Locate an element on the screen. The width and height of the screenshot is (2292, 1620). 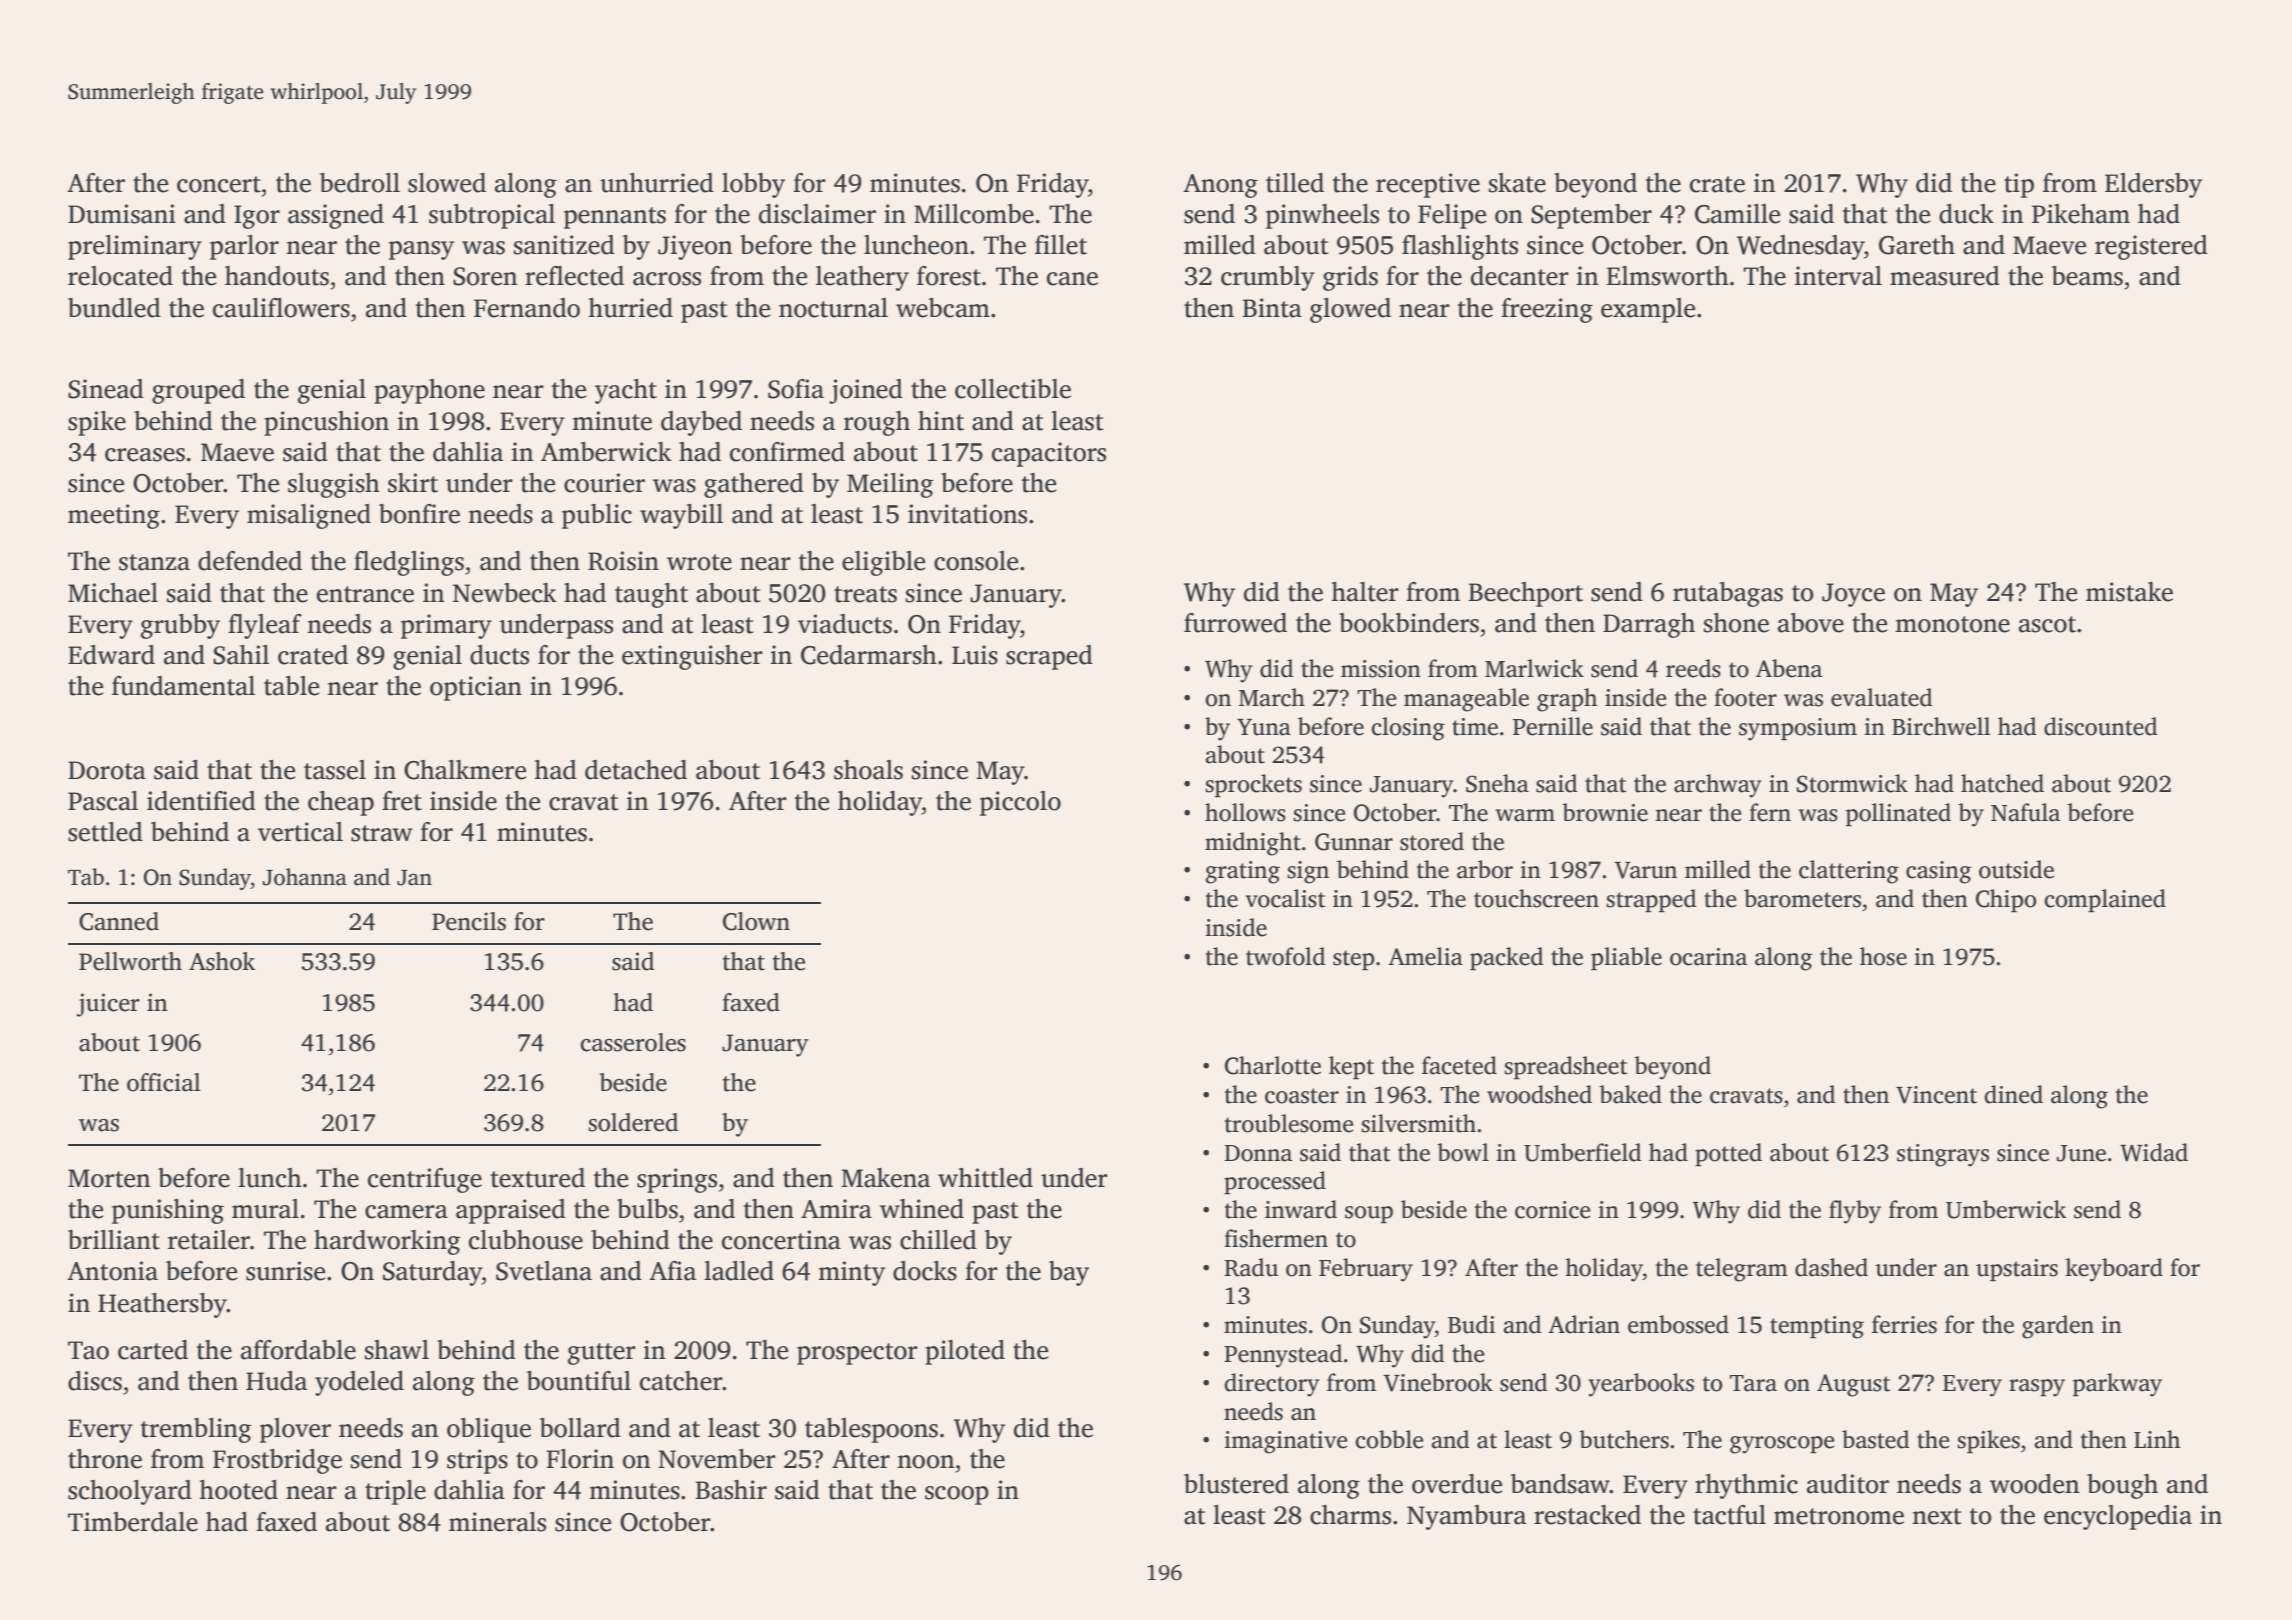
payphone is located at coordinates (429, 391).
